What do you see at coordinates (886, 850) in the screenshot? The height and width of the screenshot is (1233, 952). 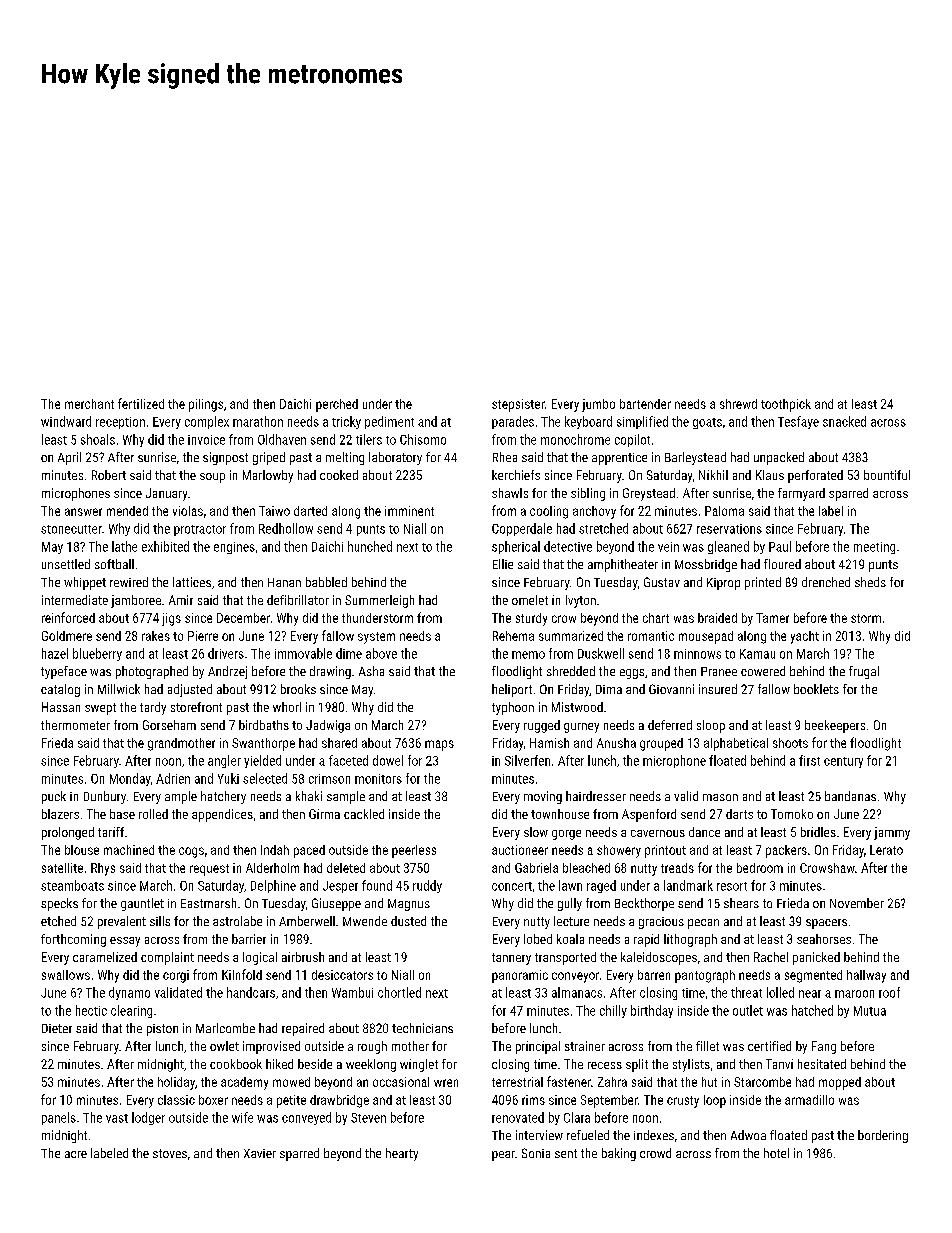 I see `Lerato` at bounding box center [886, 850].
